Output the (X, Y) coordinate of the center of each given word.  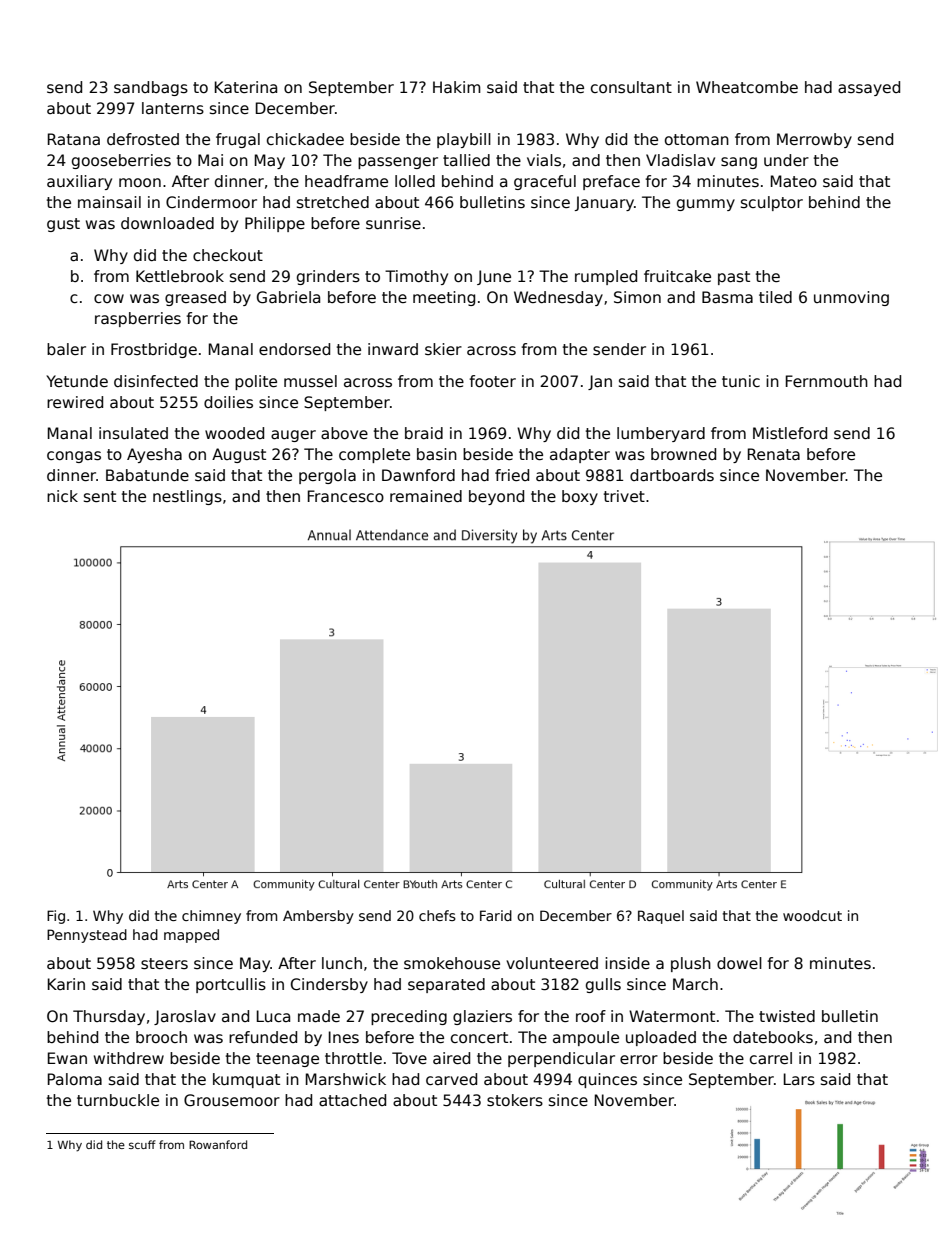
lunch (342, 963)
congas (74, 457)
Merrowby (814, 140)
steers (164, 964)
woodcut (812, 915)
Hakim (457, 87)
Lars (799, 1079)
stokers (515, 1100)
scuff (142, 1144)
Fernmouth (827, 381)
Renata (774, 454)
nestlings (187, 497)
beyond (496, 497)
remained (426, 496)
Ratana (74, 139)
